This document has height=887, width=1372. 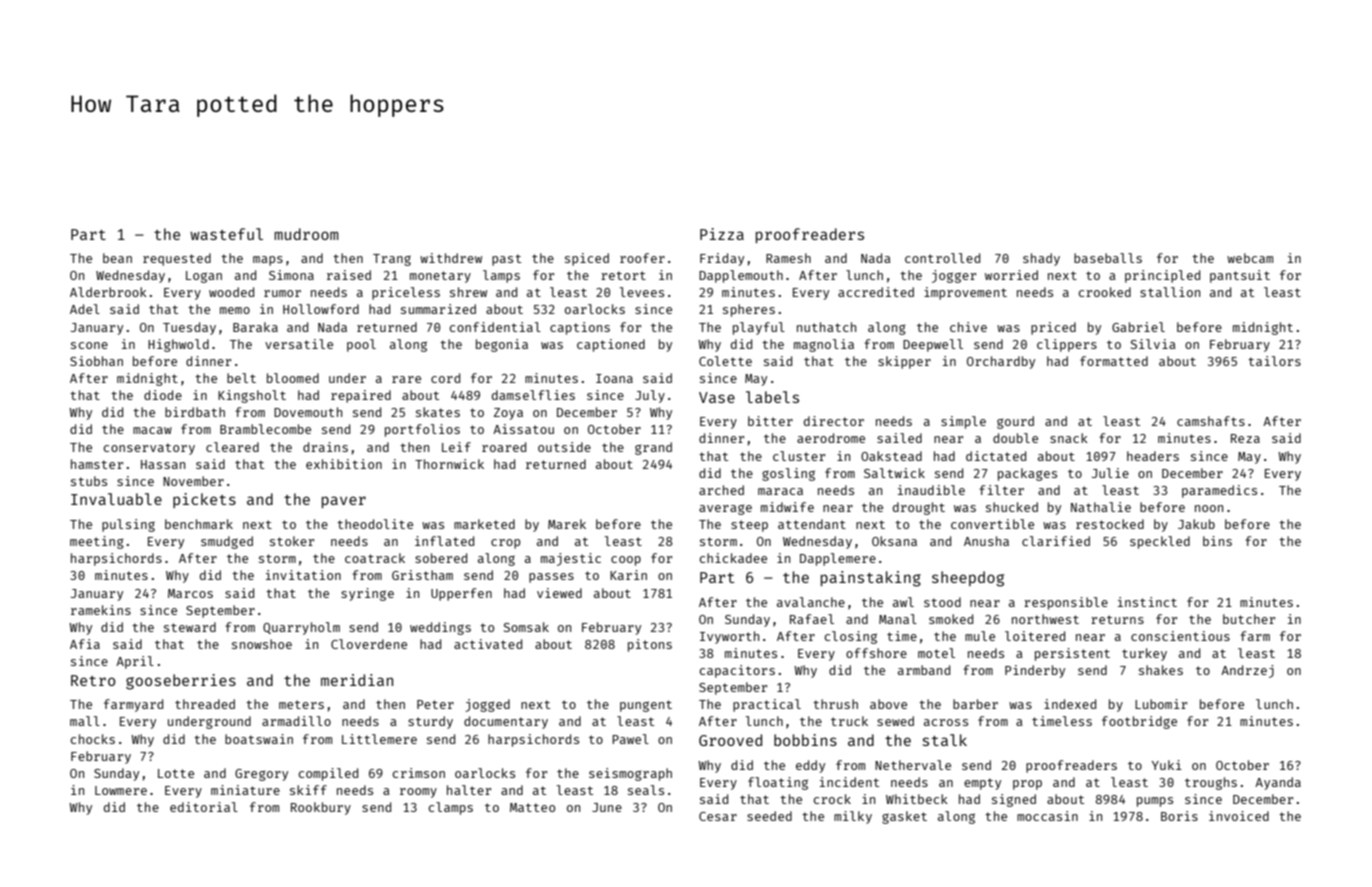 What do you see at coordinates (523, 429) in the document?
I see `Aissatou` at bounding box center [523, 429].
